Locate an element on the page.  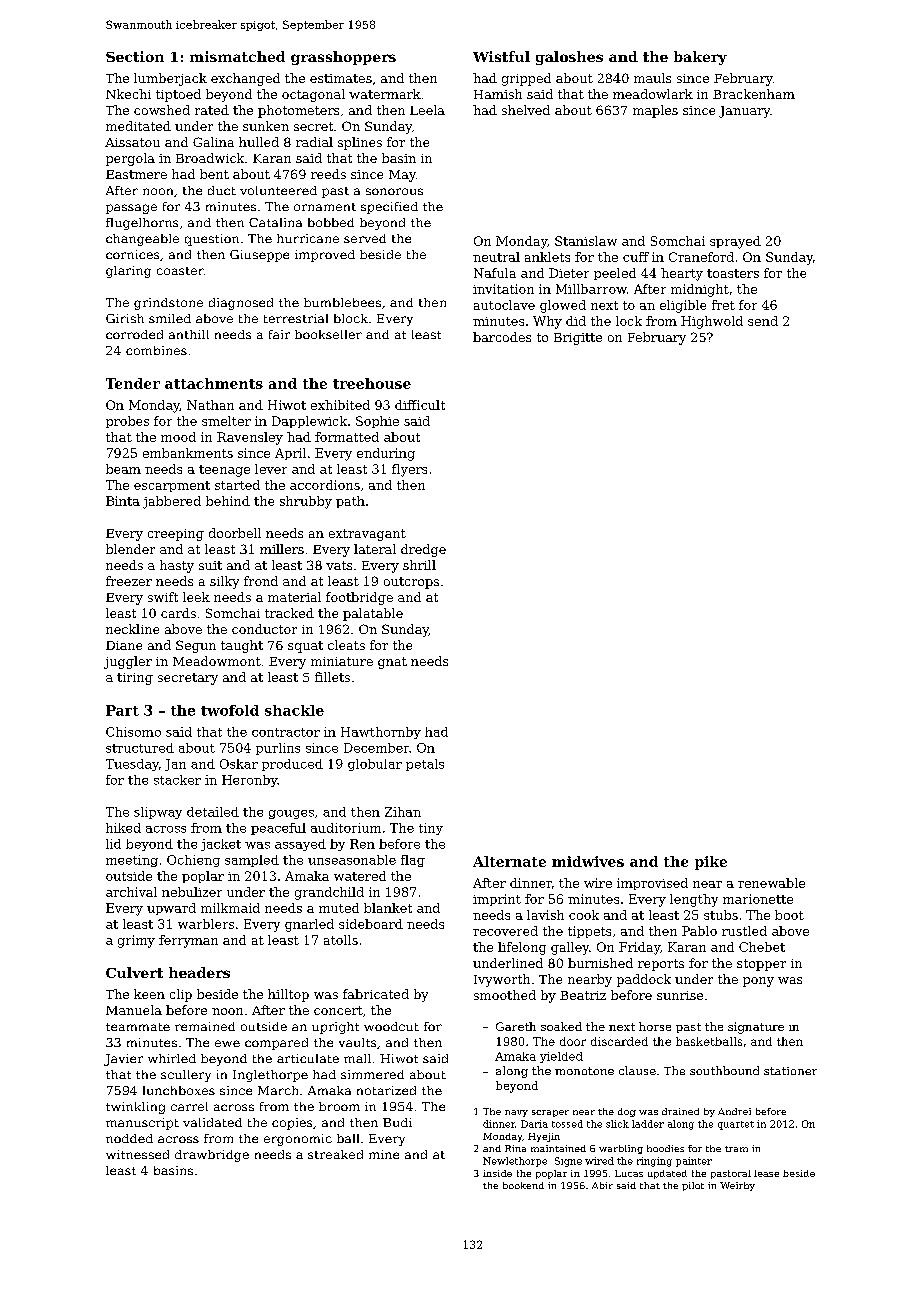
compared is located at coordinates (276, 1044).
